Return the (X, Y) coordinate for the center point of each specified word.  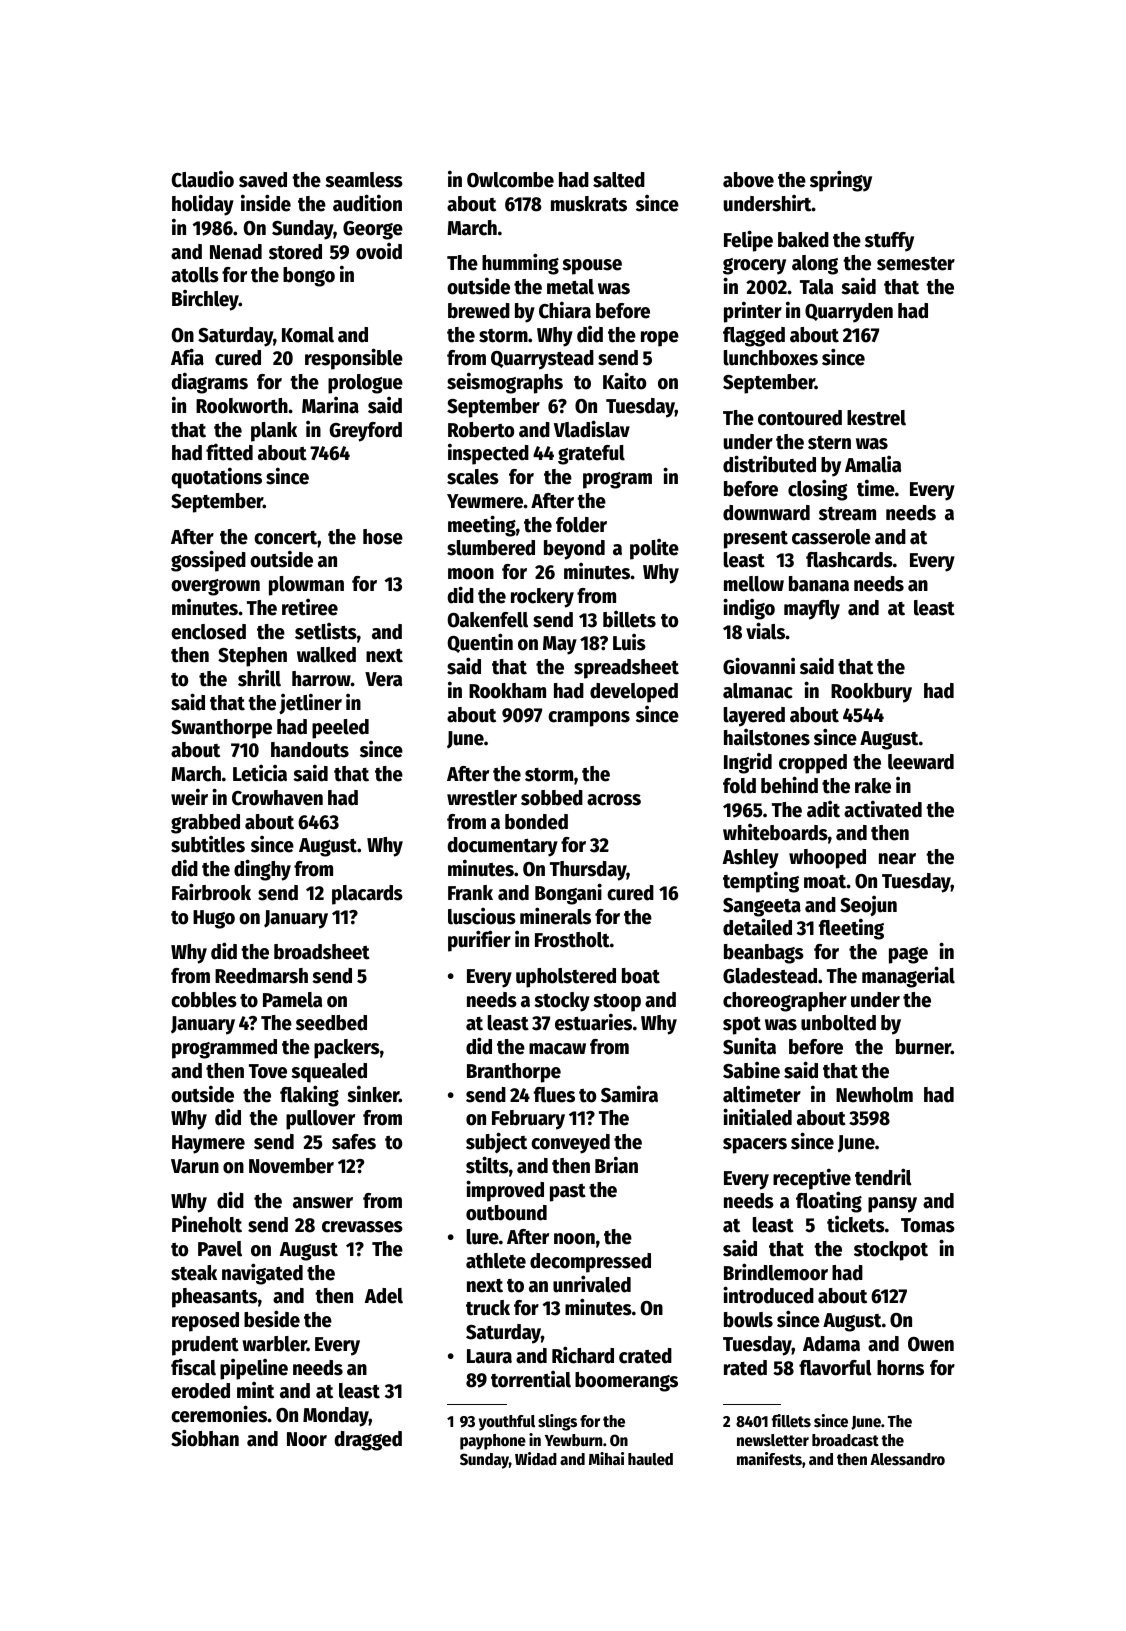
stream (847, 514)
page (908, 955)
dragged (368, 1441)
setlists (326, 631)
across (614, 800)
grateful (591, 455)
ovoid (379, 251)
